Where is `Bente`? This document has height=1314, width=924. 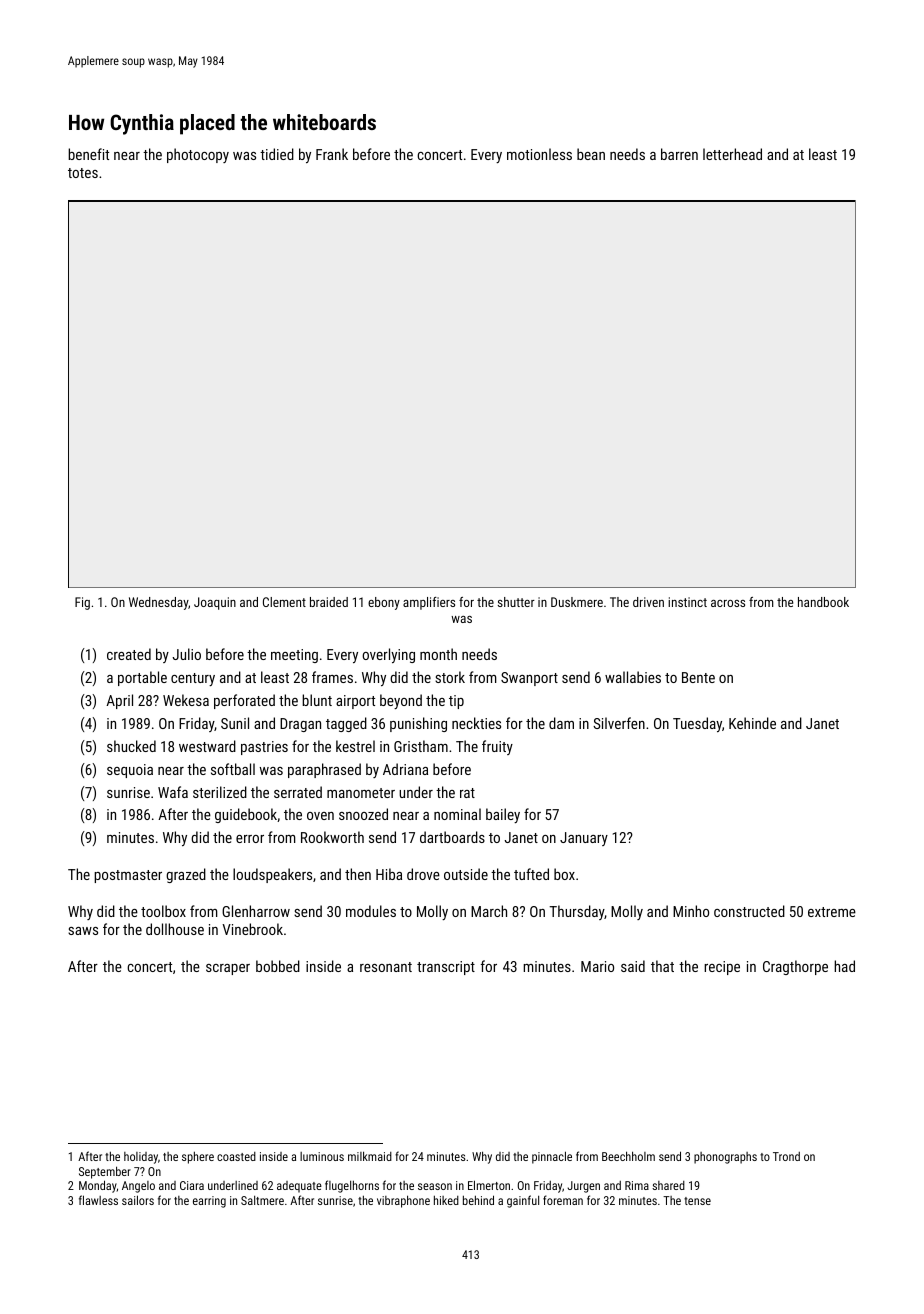
Bente is located at coordinates (698, 677).
